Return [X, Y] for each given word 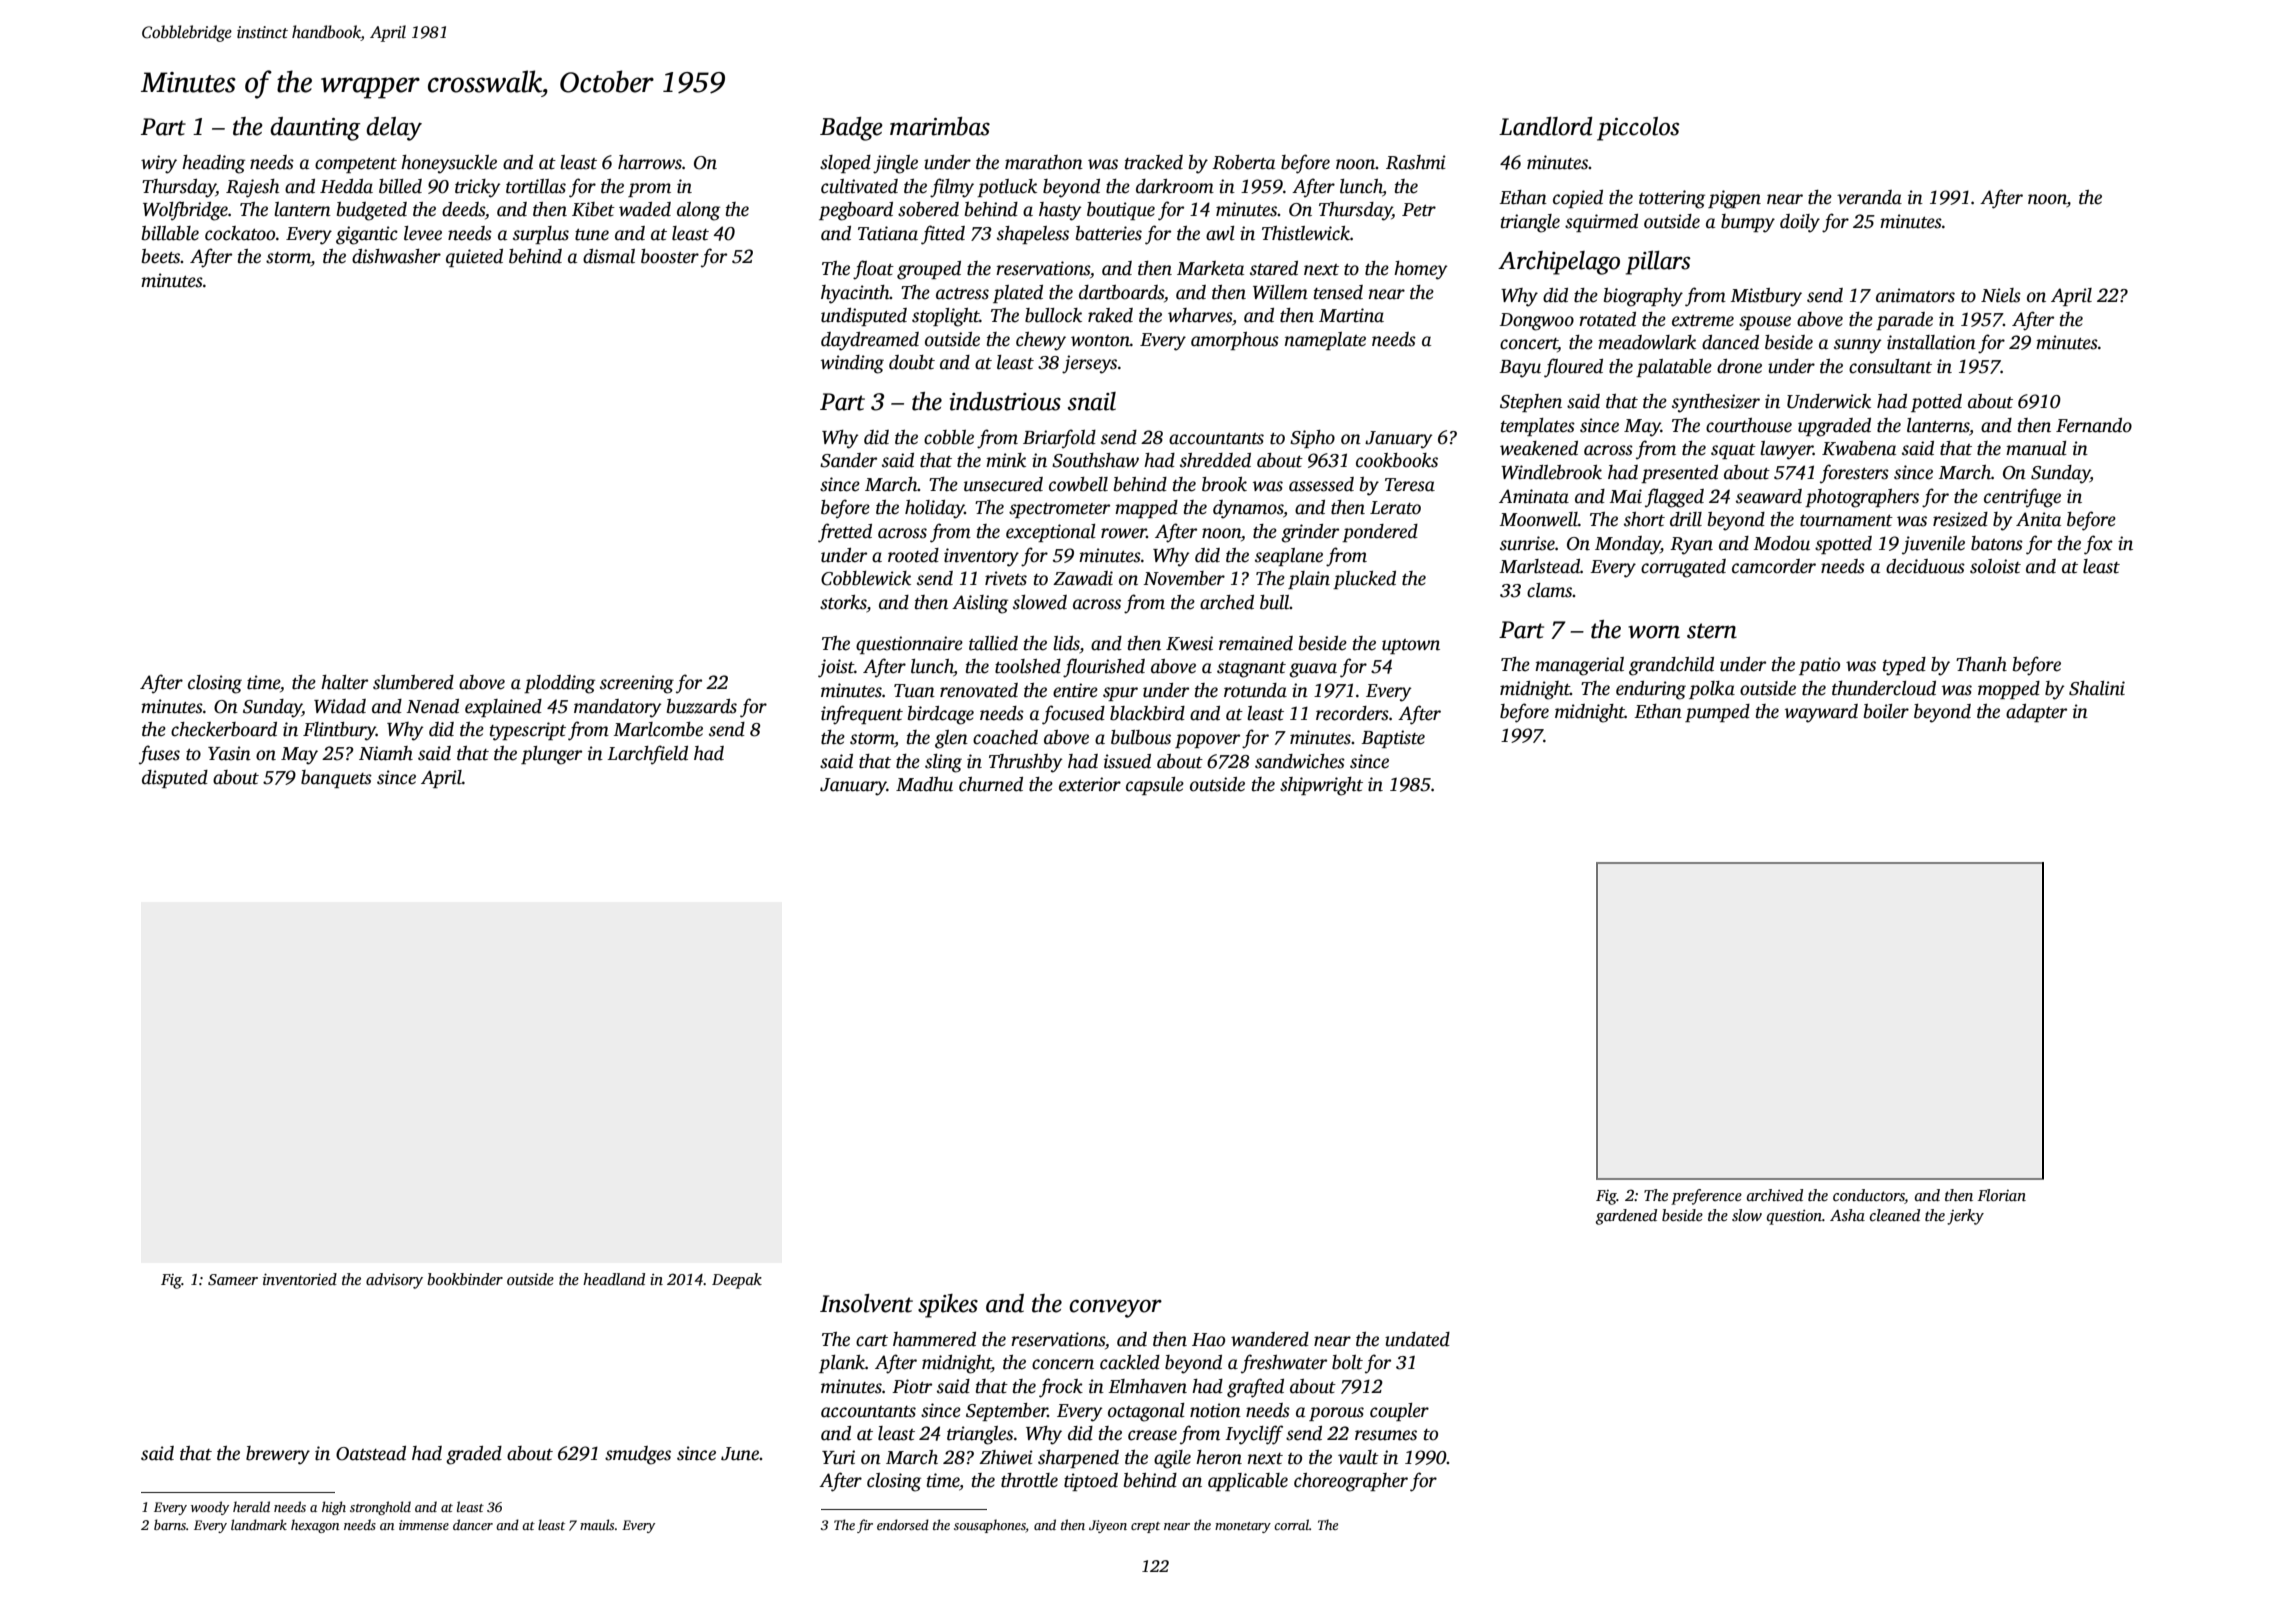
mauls [597, 1524]
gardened [1626, 1217]
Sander [848, 460]
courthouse [1749, 425]
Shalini [2097, 688]
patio [1819, 666]
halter [344, 682]
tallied [993, 643]
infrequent [862, 715]
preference [1706, 1197]
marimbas [940, 126]
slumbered [413, 682]
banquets [336, 779]
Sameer [233, 1280]
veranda [1869, 197]
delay [394, 129]
